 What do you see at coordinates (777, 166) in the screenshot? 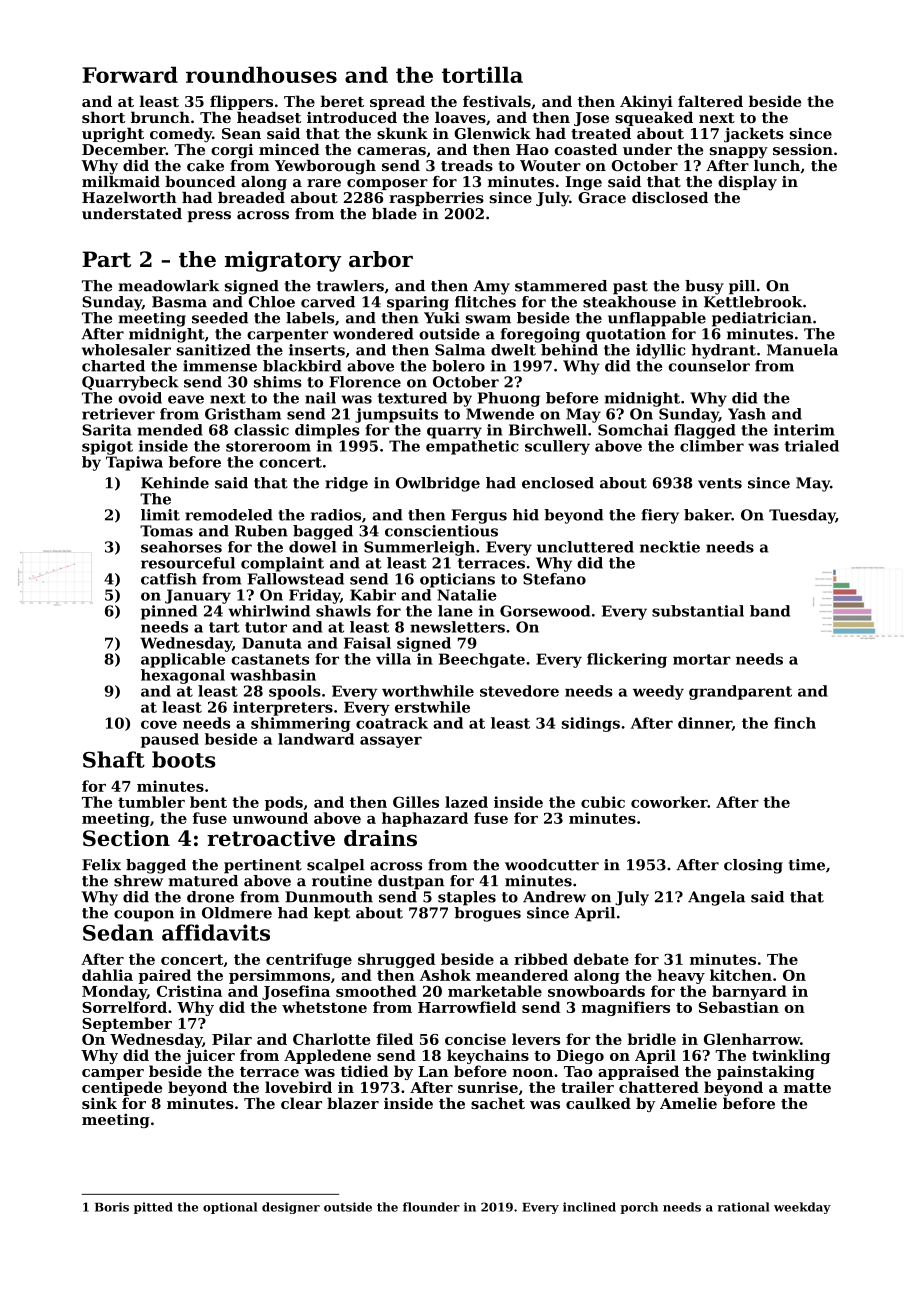
I see `lunch` at bounding box center [777, 166].
